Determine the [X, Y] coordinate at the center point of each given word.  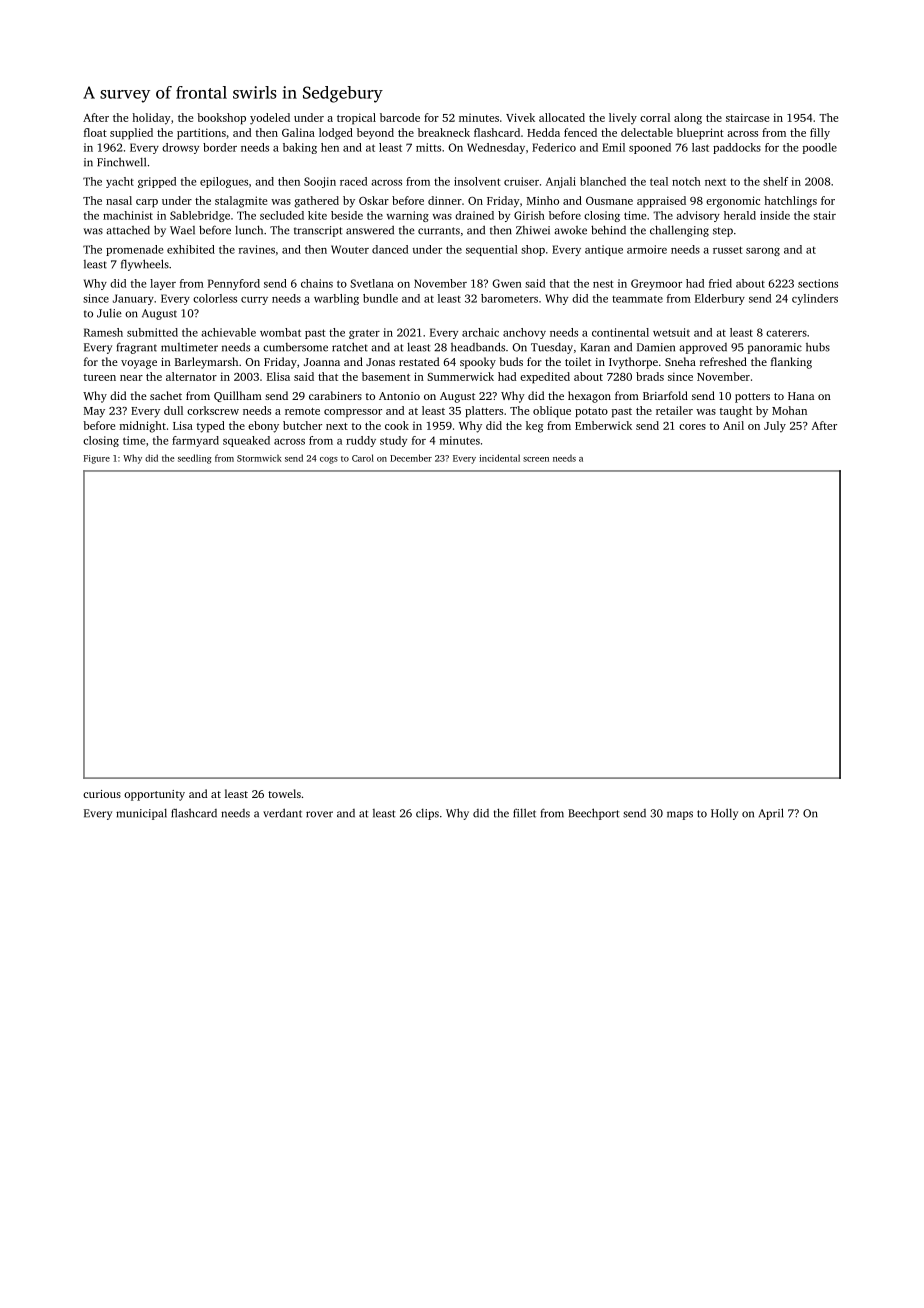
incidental [499, 458]
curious [102, 794]
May [94, 412]
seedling [195, 459]
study [393, 441]
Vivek [520, 117]
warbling [336, 299]
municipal [141, 814]
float [95, 132]
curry [254, 301]
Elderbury [720, 299]
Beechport [593, 814]
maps [680, 815]
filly [820, 134]
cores [692, 427]
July [775, 427]
